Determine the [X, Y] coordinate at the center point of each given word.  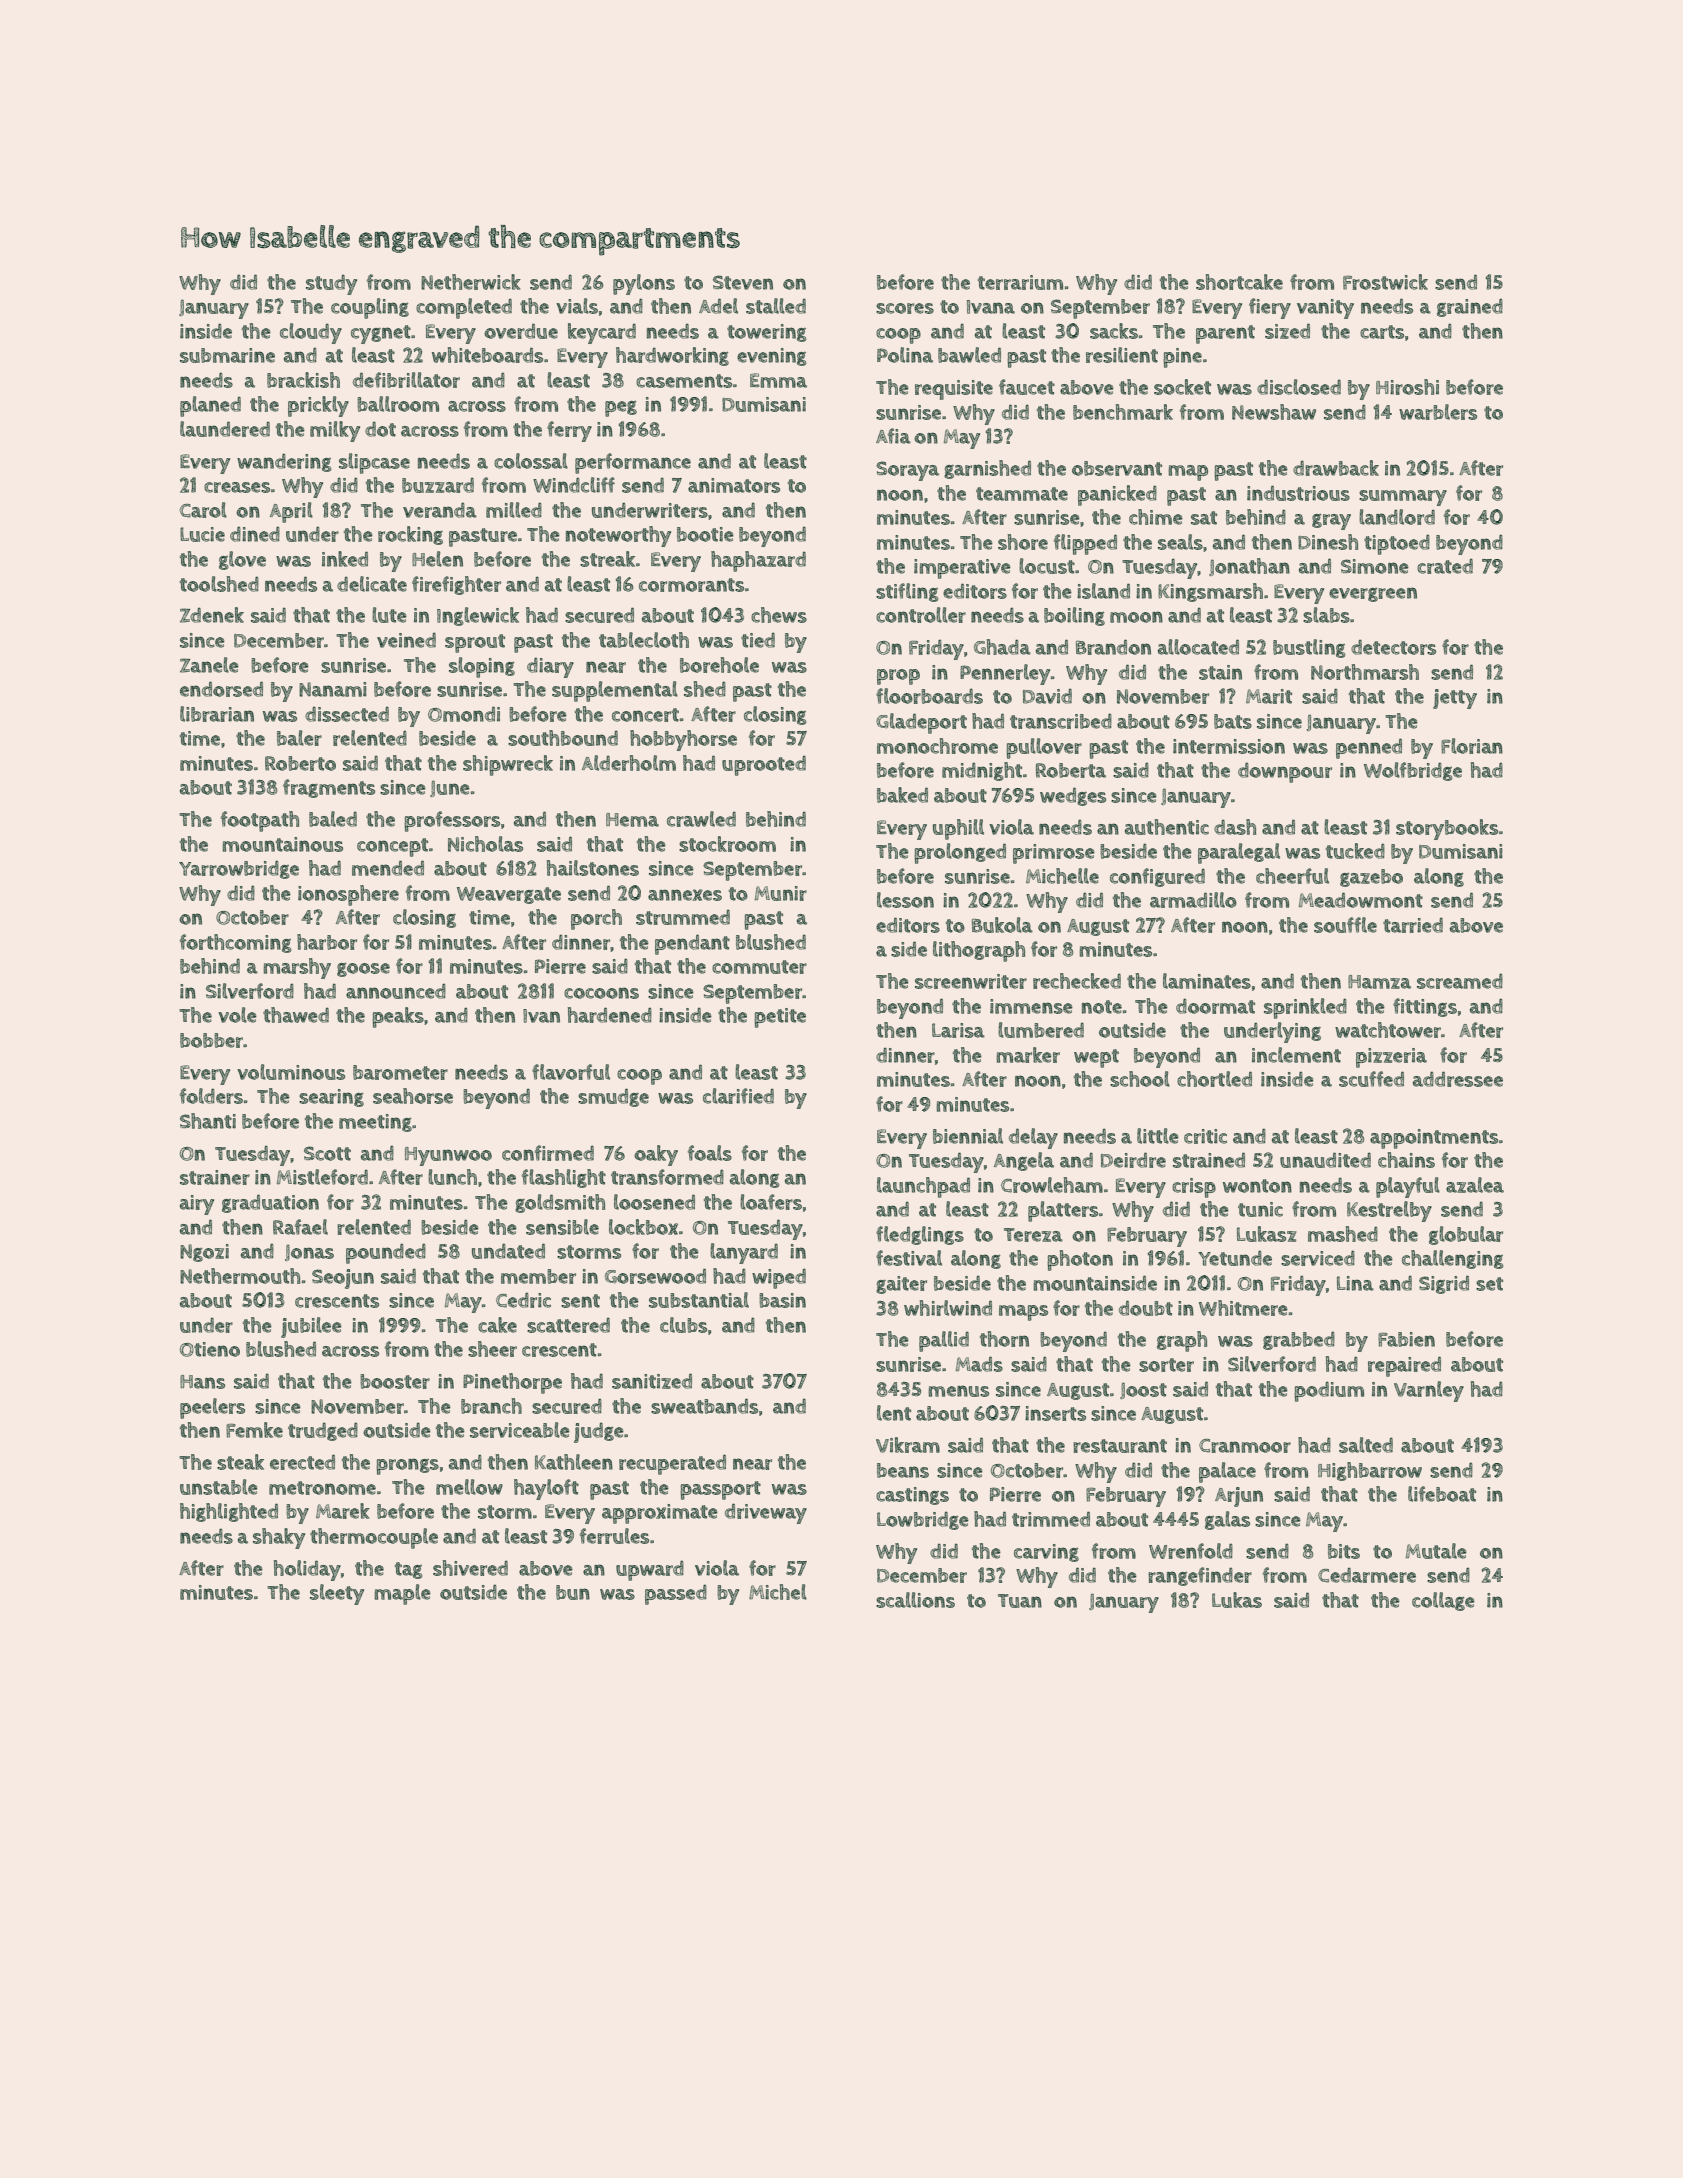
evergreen [1373, 594]
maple [402, 1594]
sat [1204, 518]
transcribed [1061, 721]
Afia [893, 436]
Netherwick [471, 282]
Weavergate [509, 895]
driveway [766, 1514]
